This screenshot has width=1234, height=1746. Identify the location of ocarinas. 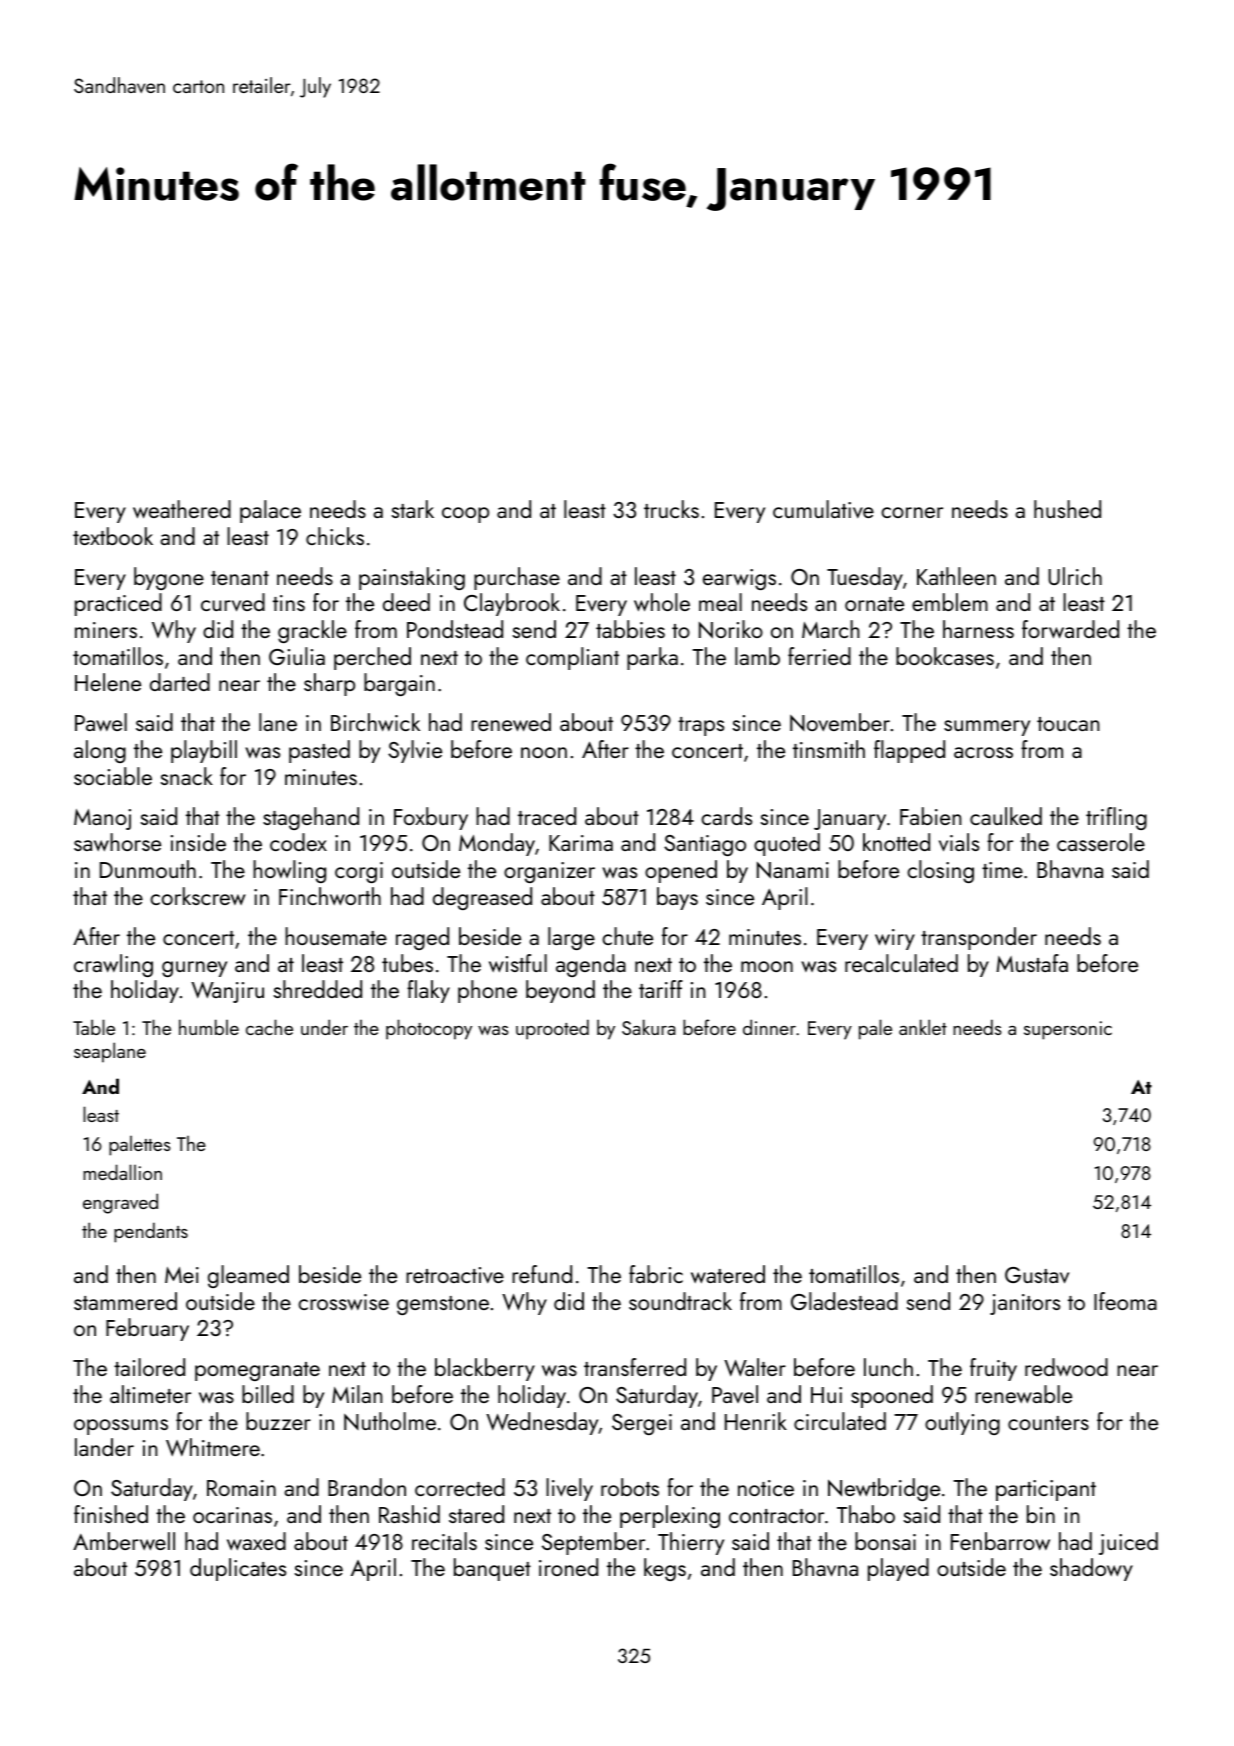
(232, 1515).
